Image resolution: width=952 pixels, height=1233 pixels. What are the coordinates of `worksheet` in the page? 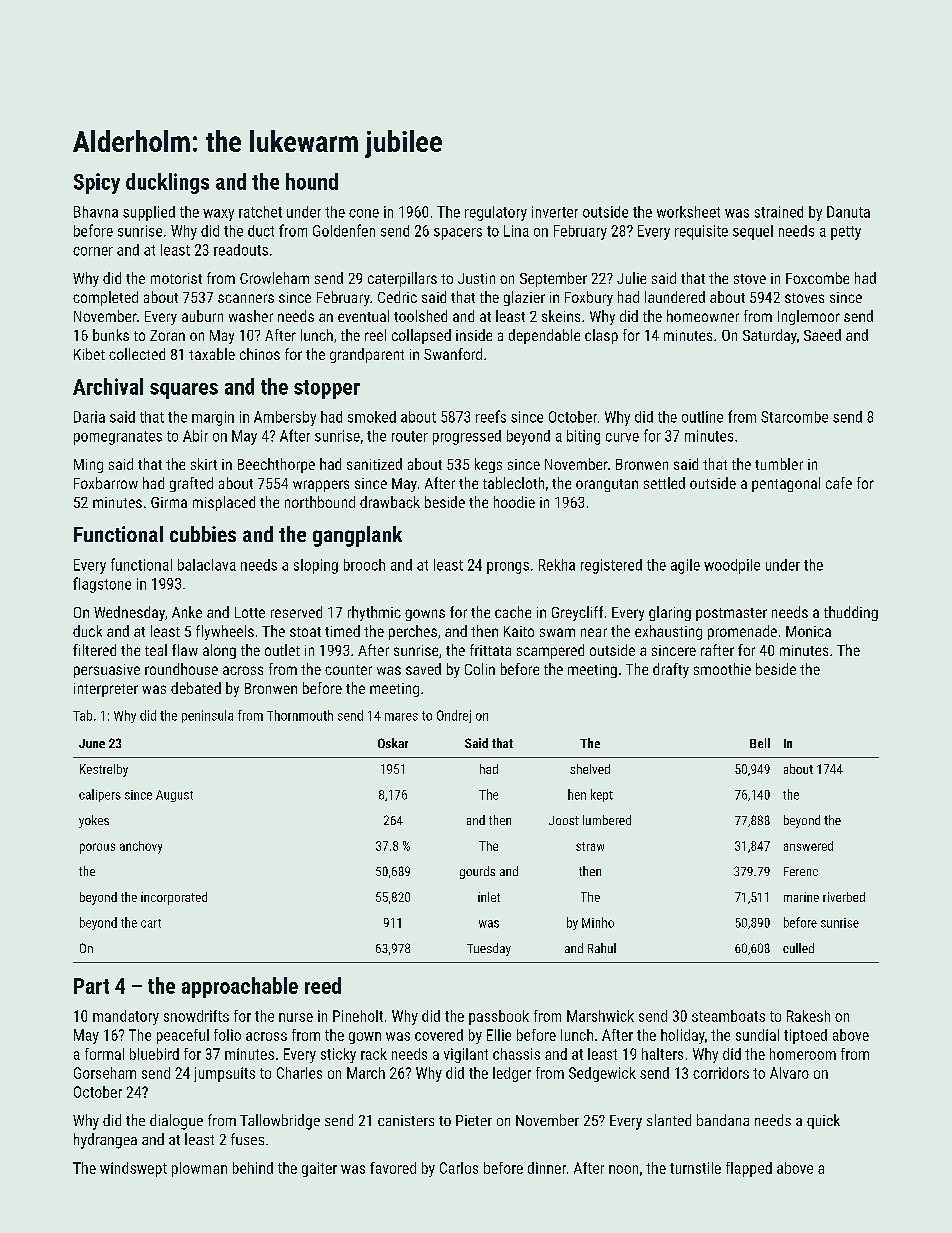 It's located at (688, 212).
